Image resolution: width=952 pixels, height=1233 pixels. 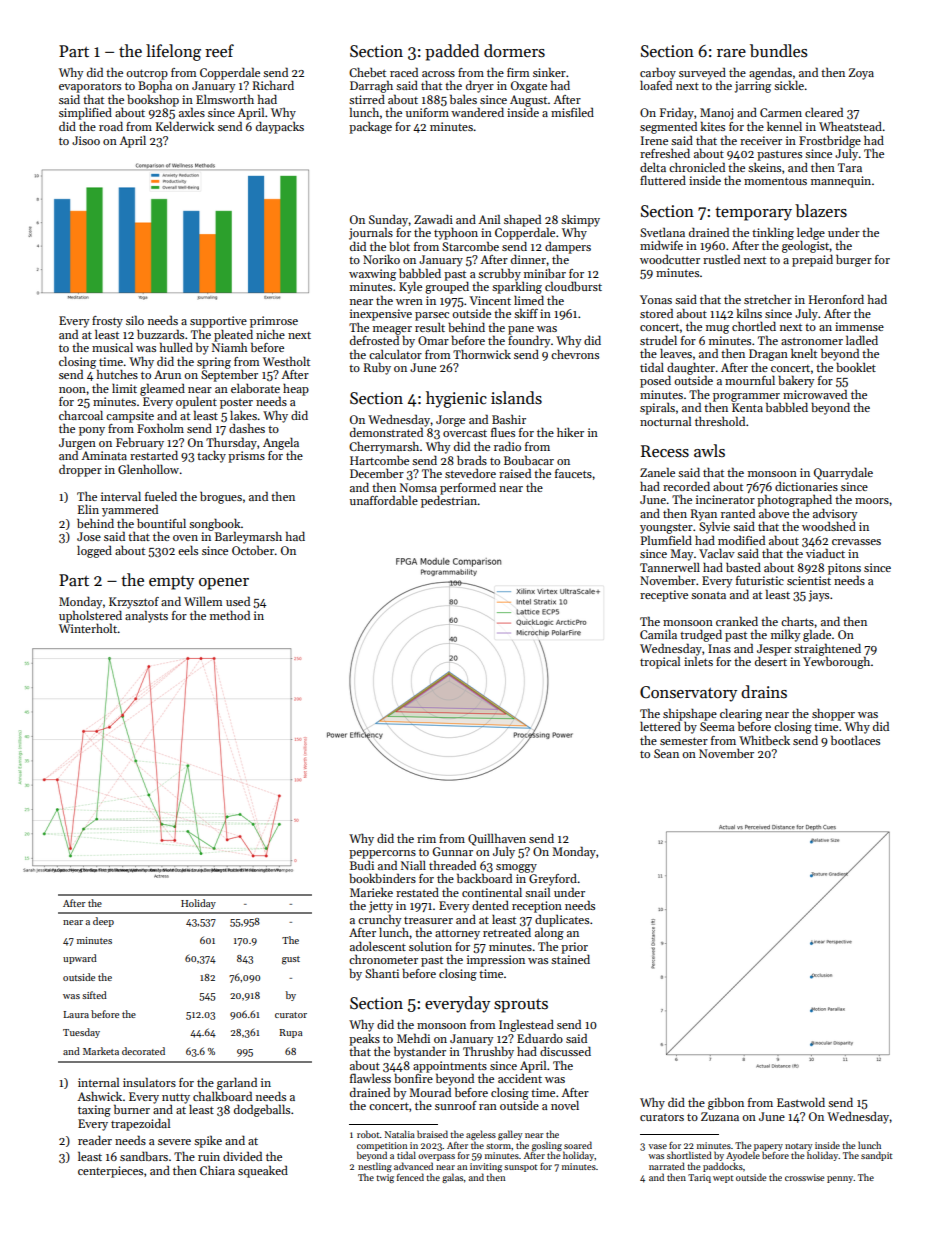 What do you see at coordinates (573, 473) in the document?
I see `faucets` at bounding box center [573, 473].
